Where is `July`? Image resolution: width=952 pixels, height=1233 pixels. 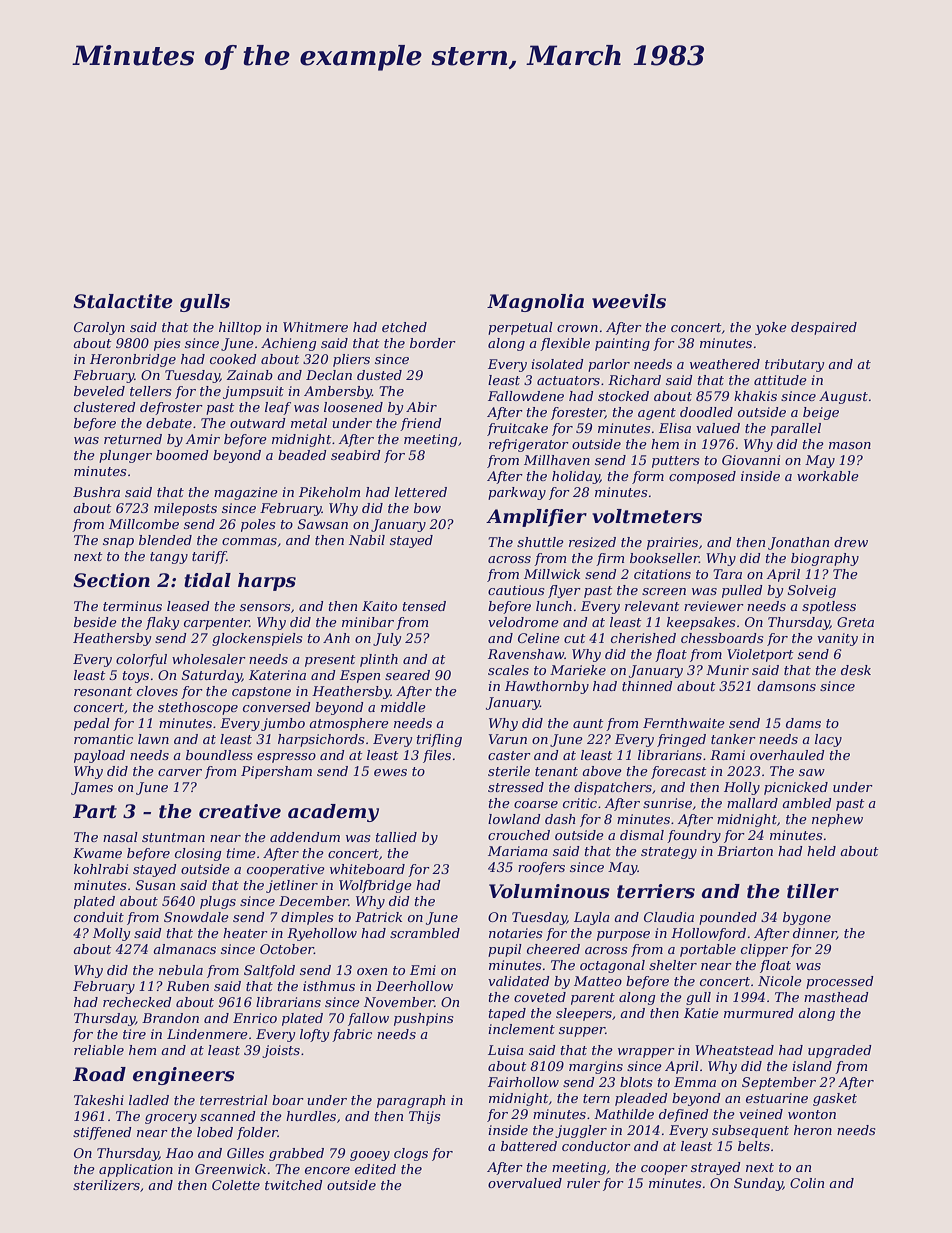
July is located at coordinates (387, 639).
